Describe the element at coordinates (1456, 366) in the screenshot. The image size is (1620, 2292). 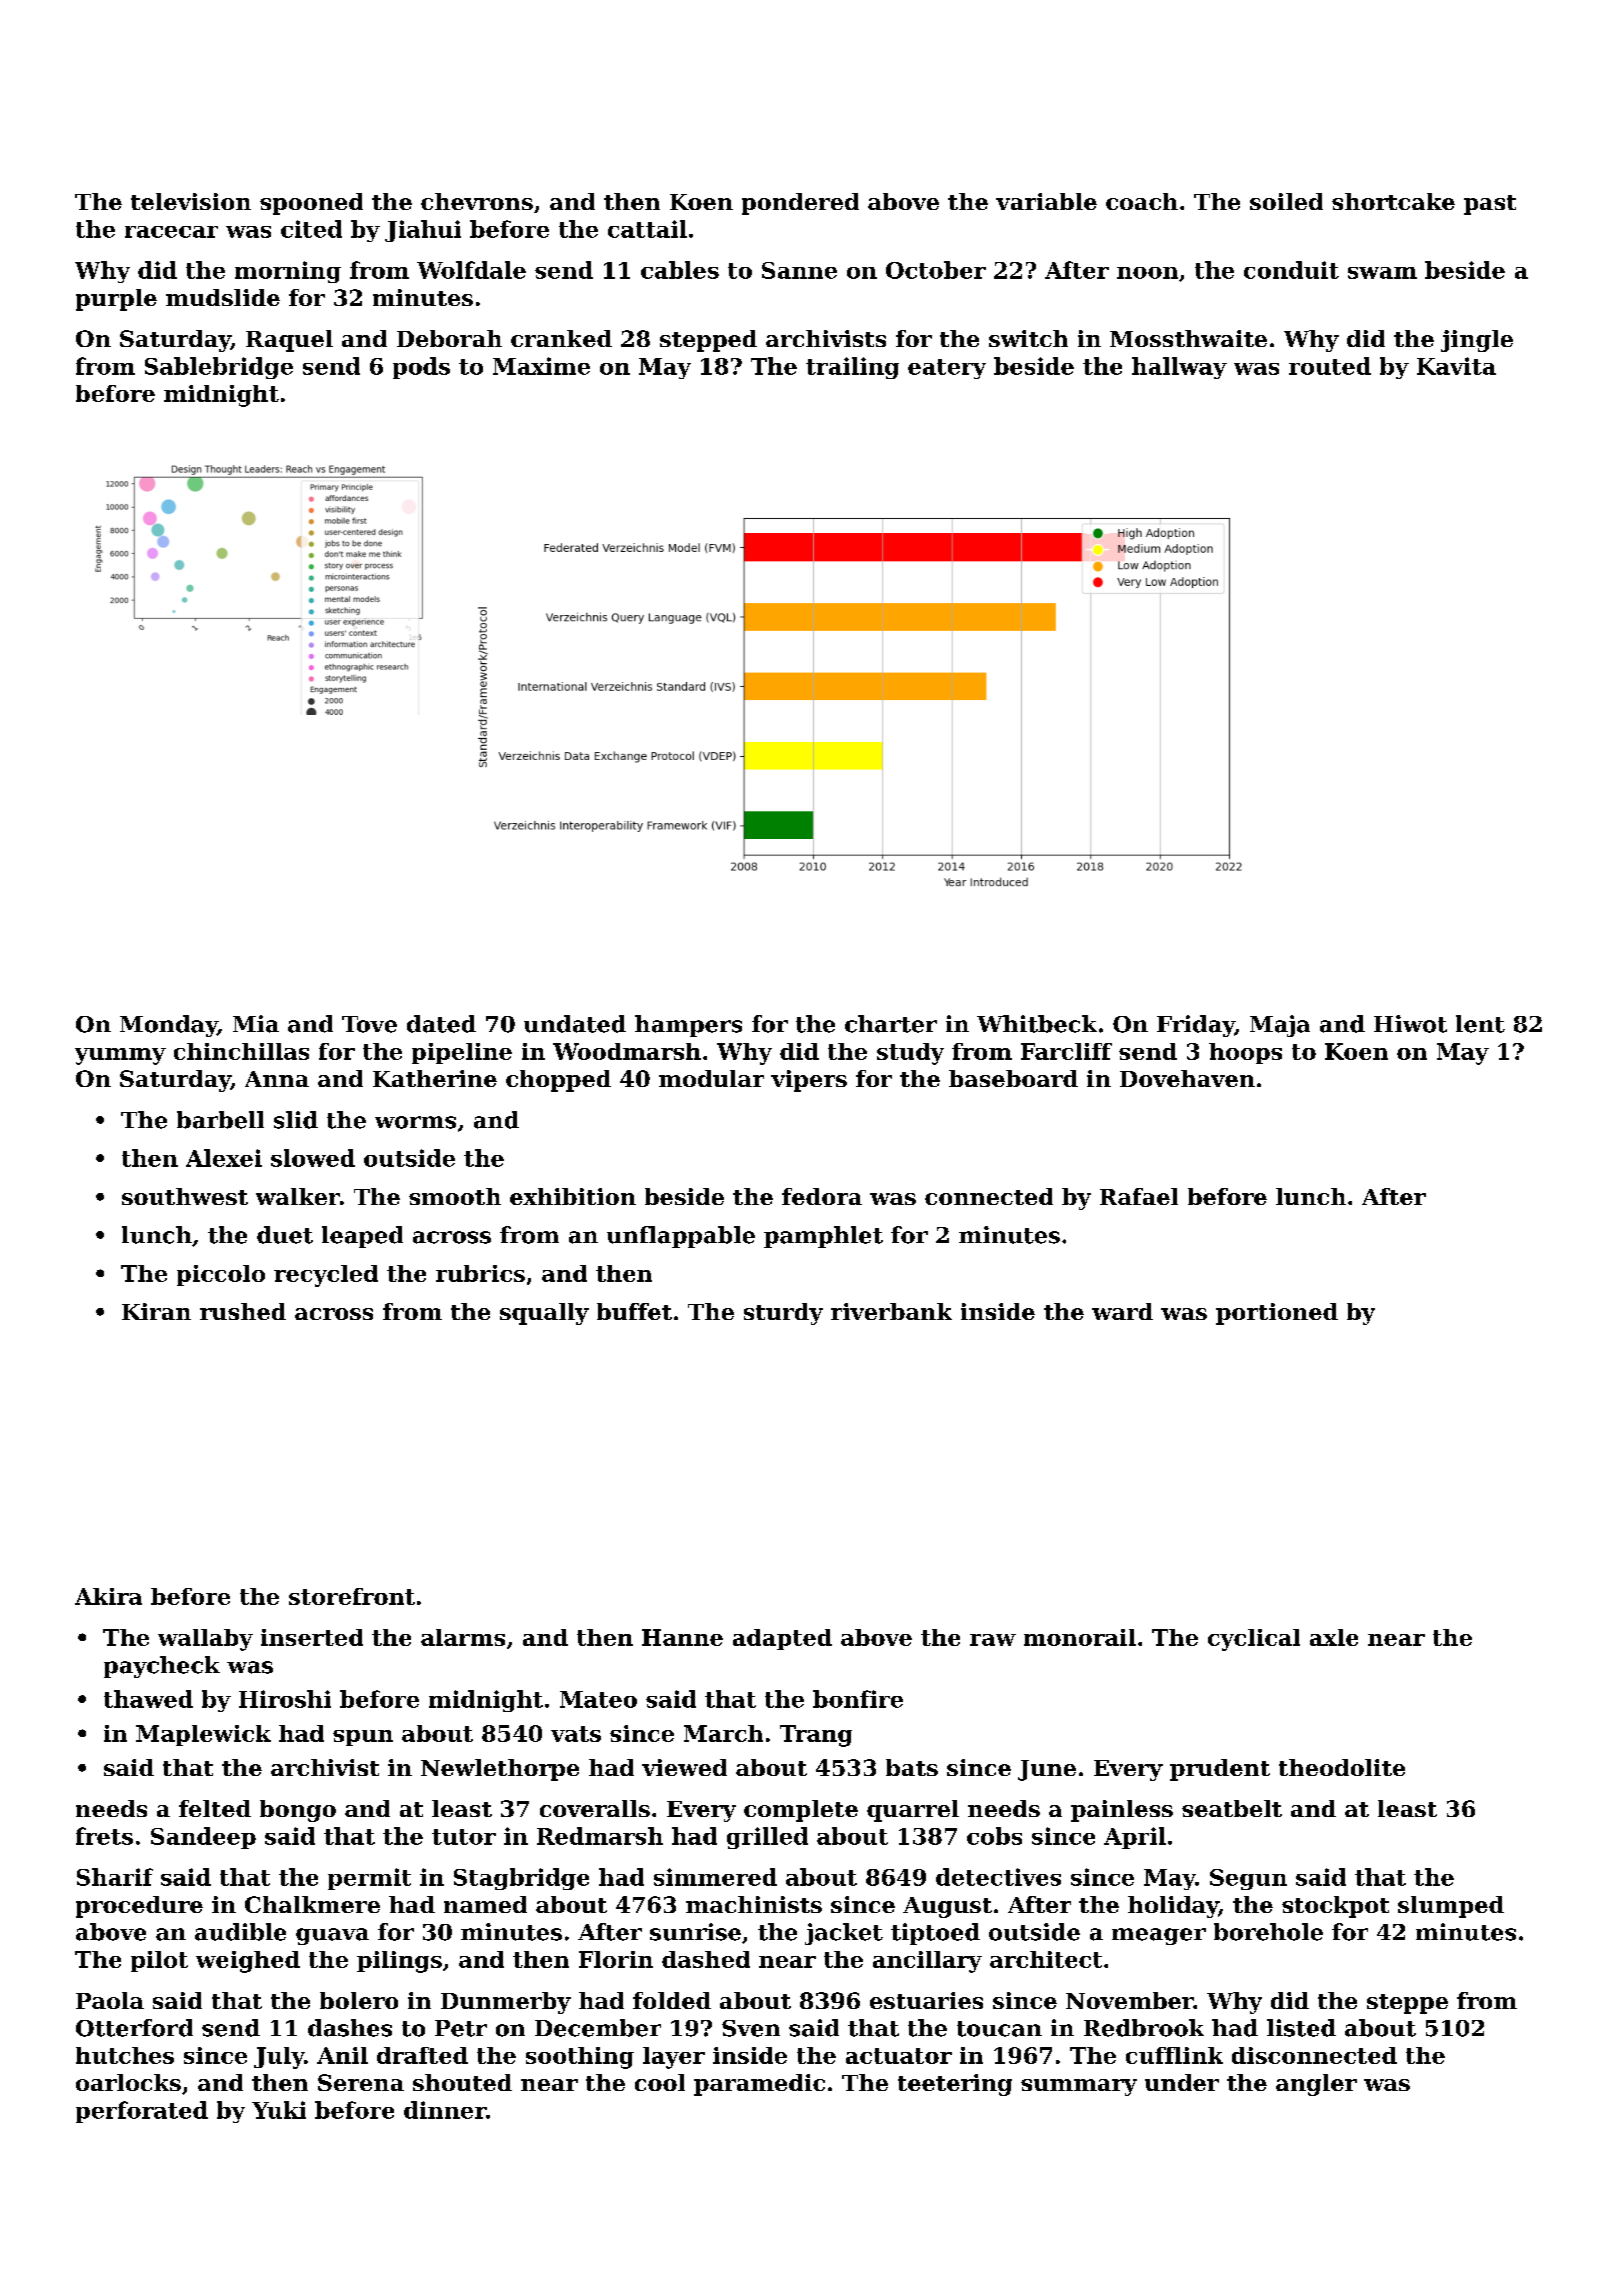
I see `Kavita` at that location.
